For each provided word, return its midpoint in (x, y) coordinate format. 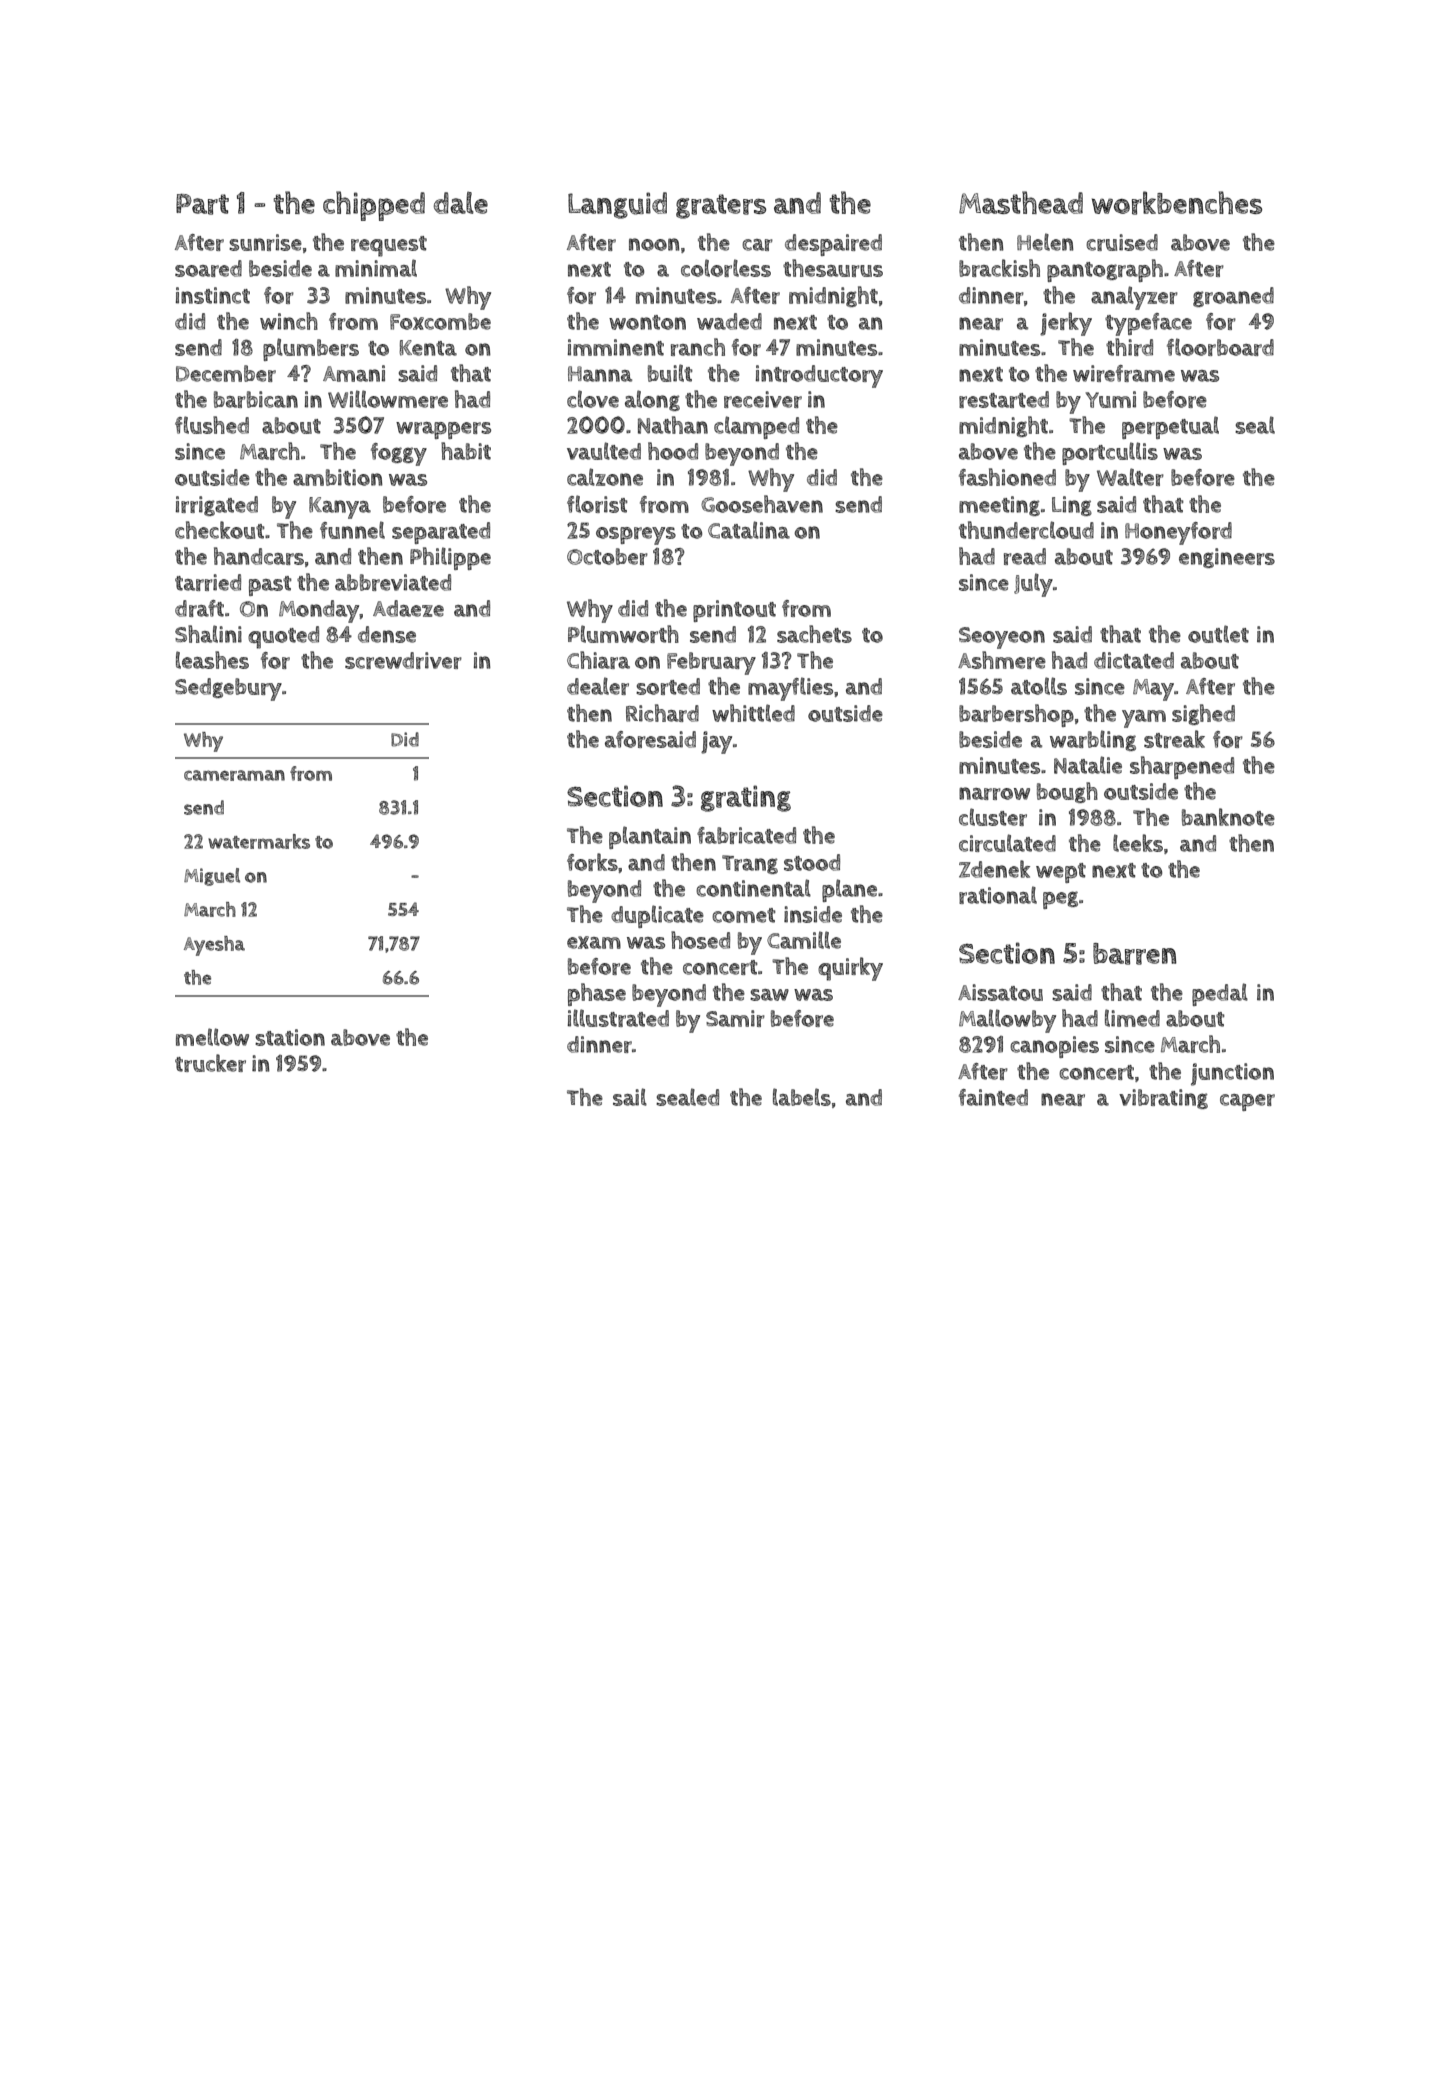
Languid (617, 205)
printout (734, 611)
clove (593, 399)
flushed (212, 425)
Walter (1130, 477)
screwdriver (403, 660)
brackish (999, 268)
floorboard (1220, 347)
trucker (210, 1063)
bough (1067, 792)
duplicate (657, 916)
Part (202, 204)
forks (592, 862)
